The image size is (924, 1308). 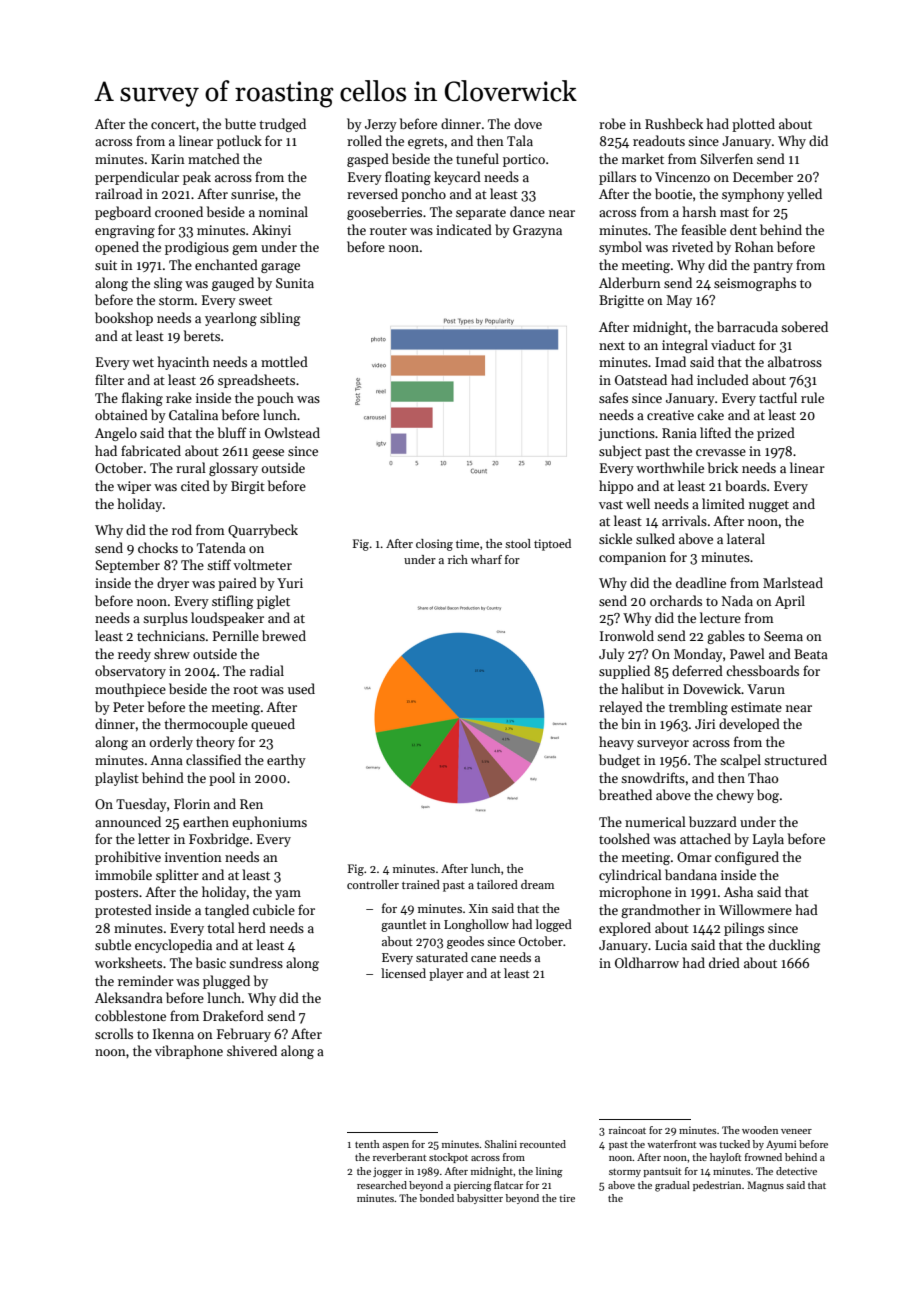 I want to click on vibraphone, so click(x=189, y=1052).
